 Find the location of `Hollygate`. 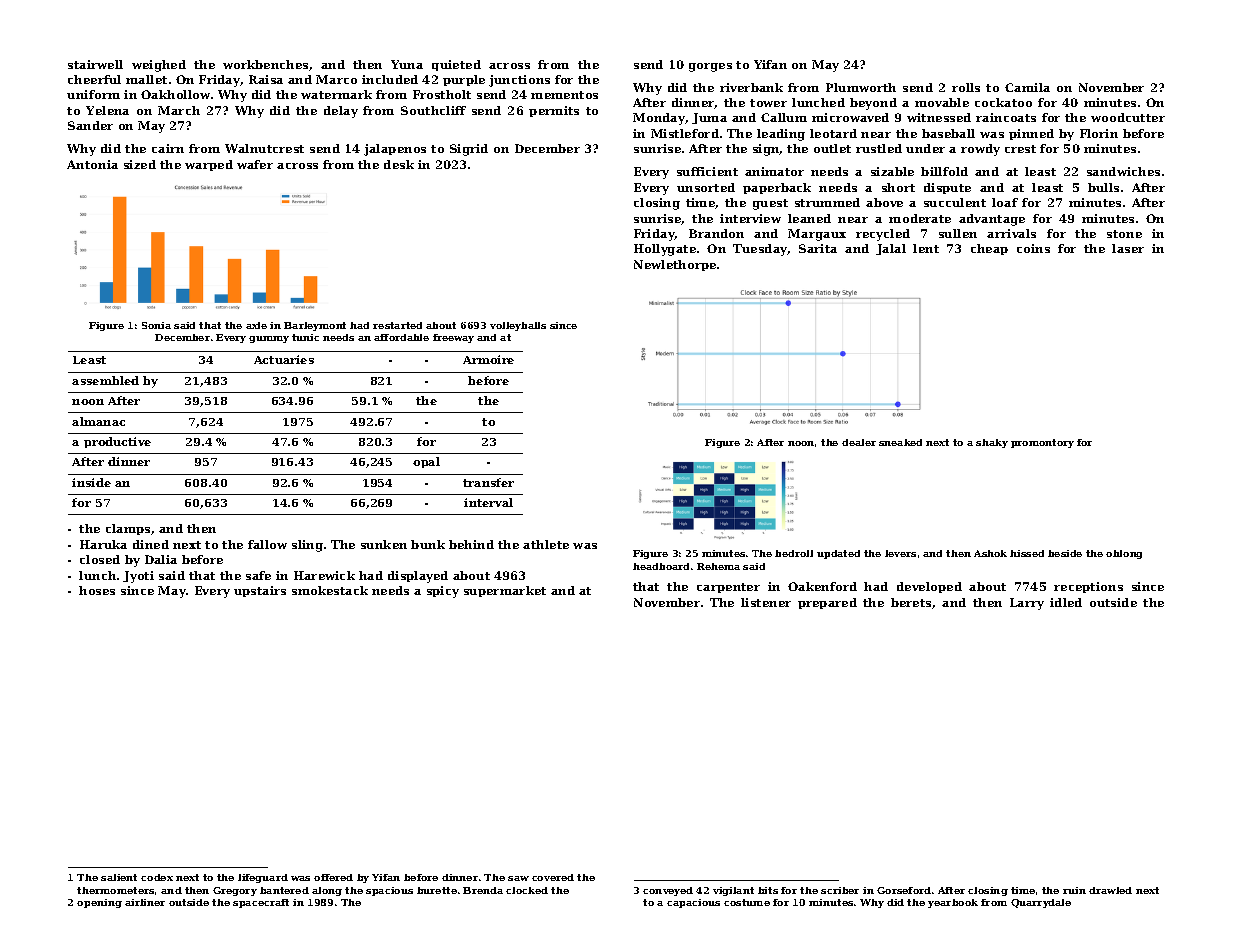

Hollygate is located at coordinates (665, 250).
